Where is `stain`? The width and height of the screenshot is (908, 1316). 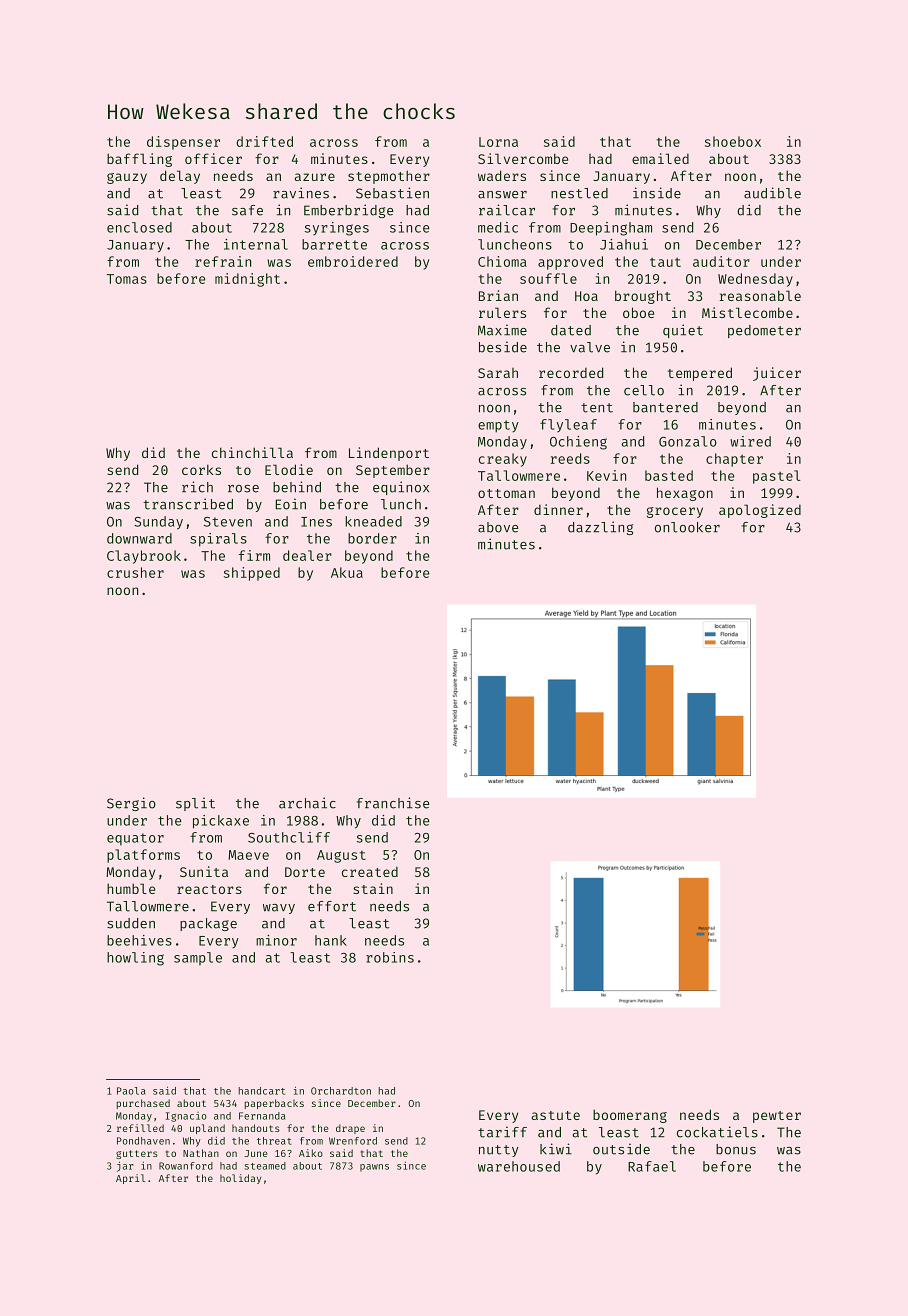 stain is located at coordinates (373, 888).
